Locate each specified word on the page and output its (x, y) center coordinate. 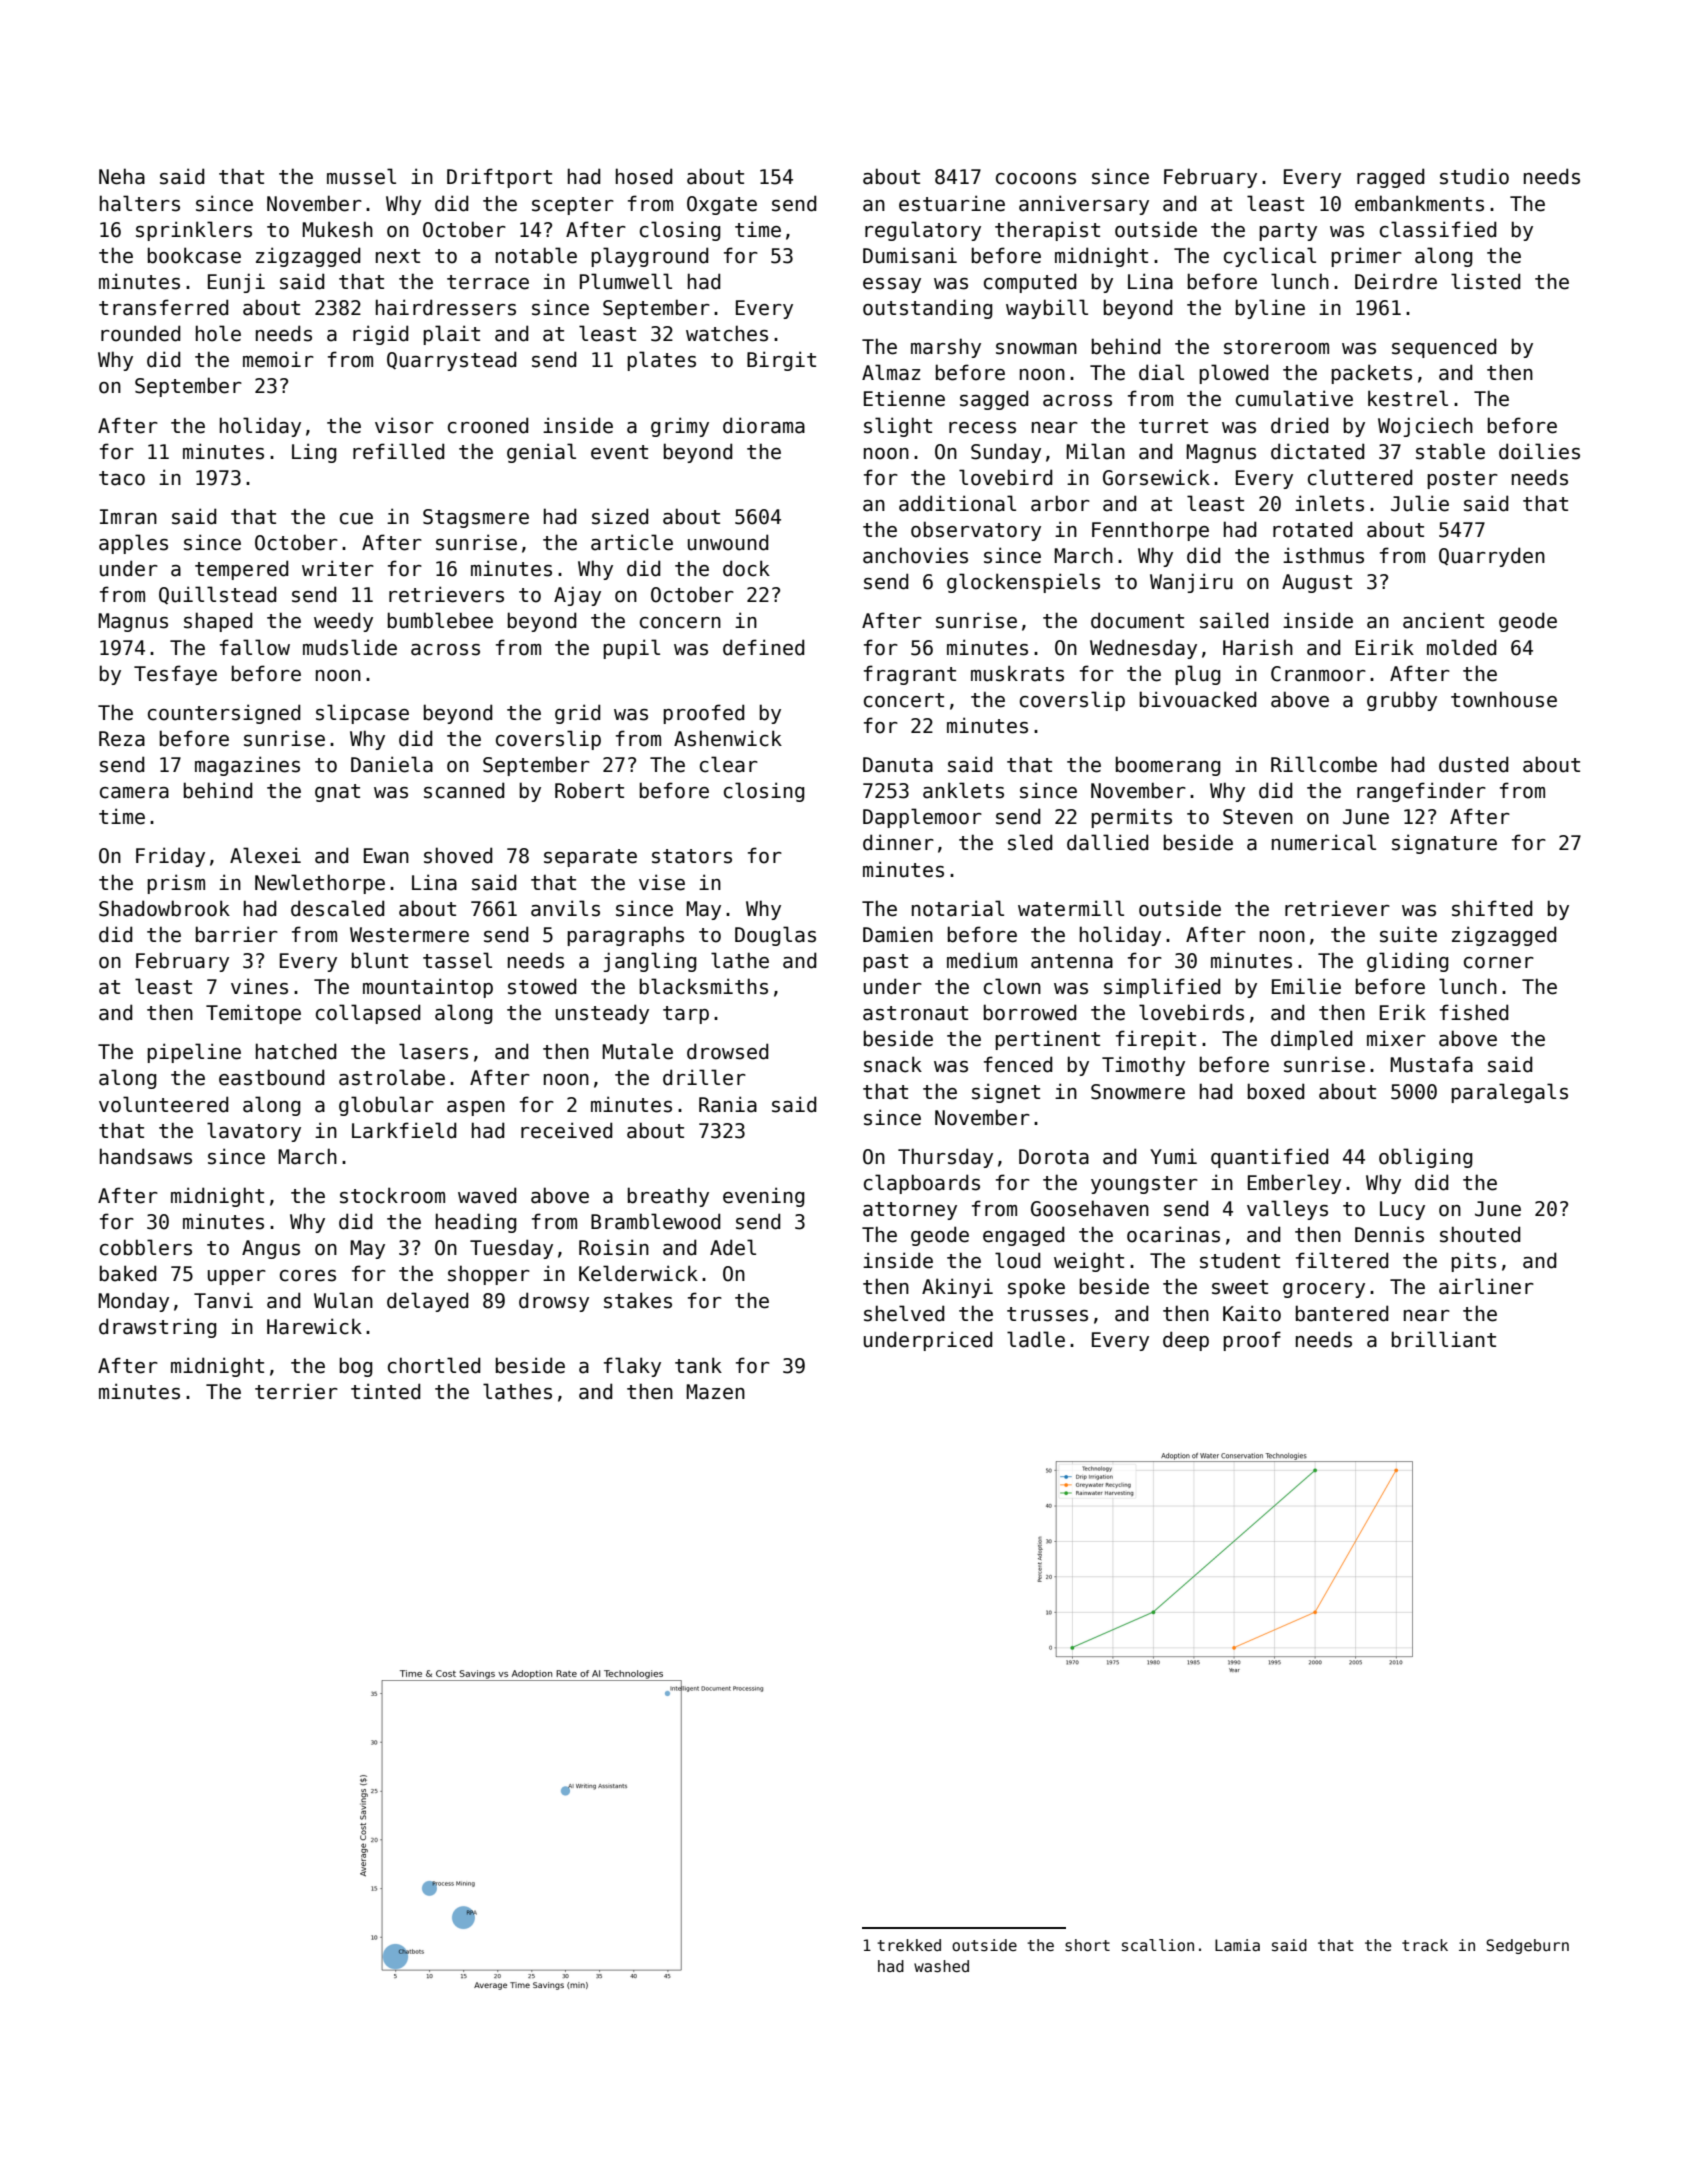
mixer (1396, 1038)
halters (140, 203)
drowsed (727, 1051)
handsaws (146, 1156)
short (1087, 1945)
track (1425, 1945)
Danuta (898, 765)
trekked (909, 1945)
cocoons (1036, 179)
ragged (1390, 178)
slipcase (362, 714)
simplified (1162, 988)
